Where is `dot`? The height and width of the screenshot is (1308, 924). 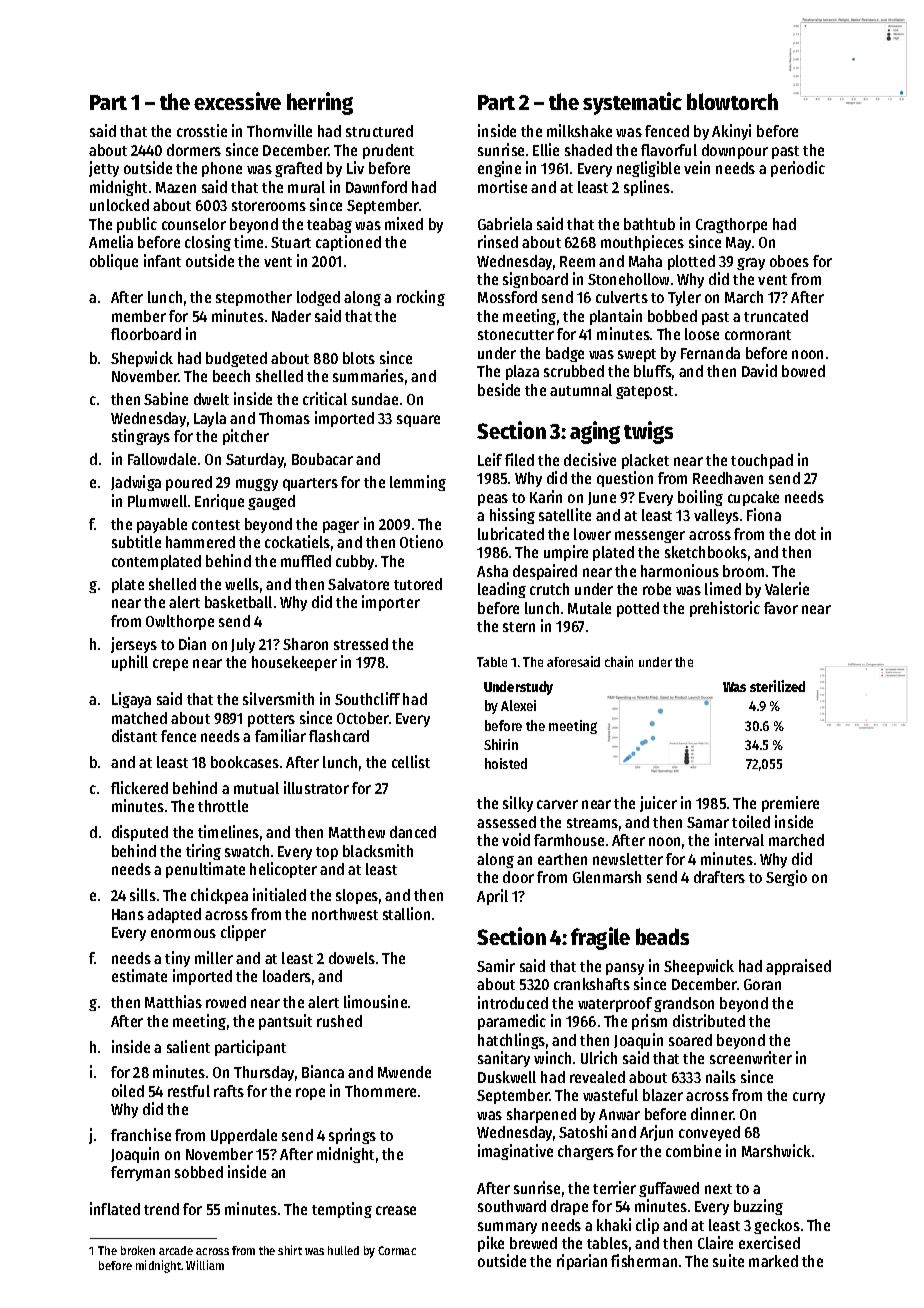 dot is located at coordinates (805, 534).
